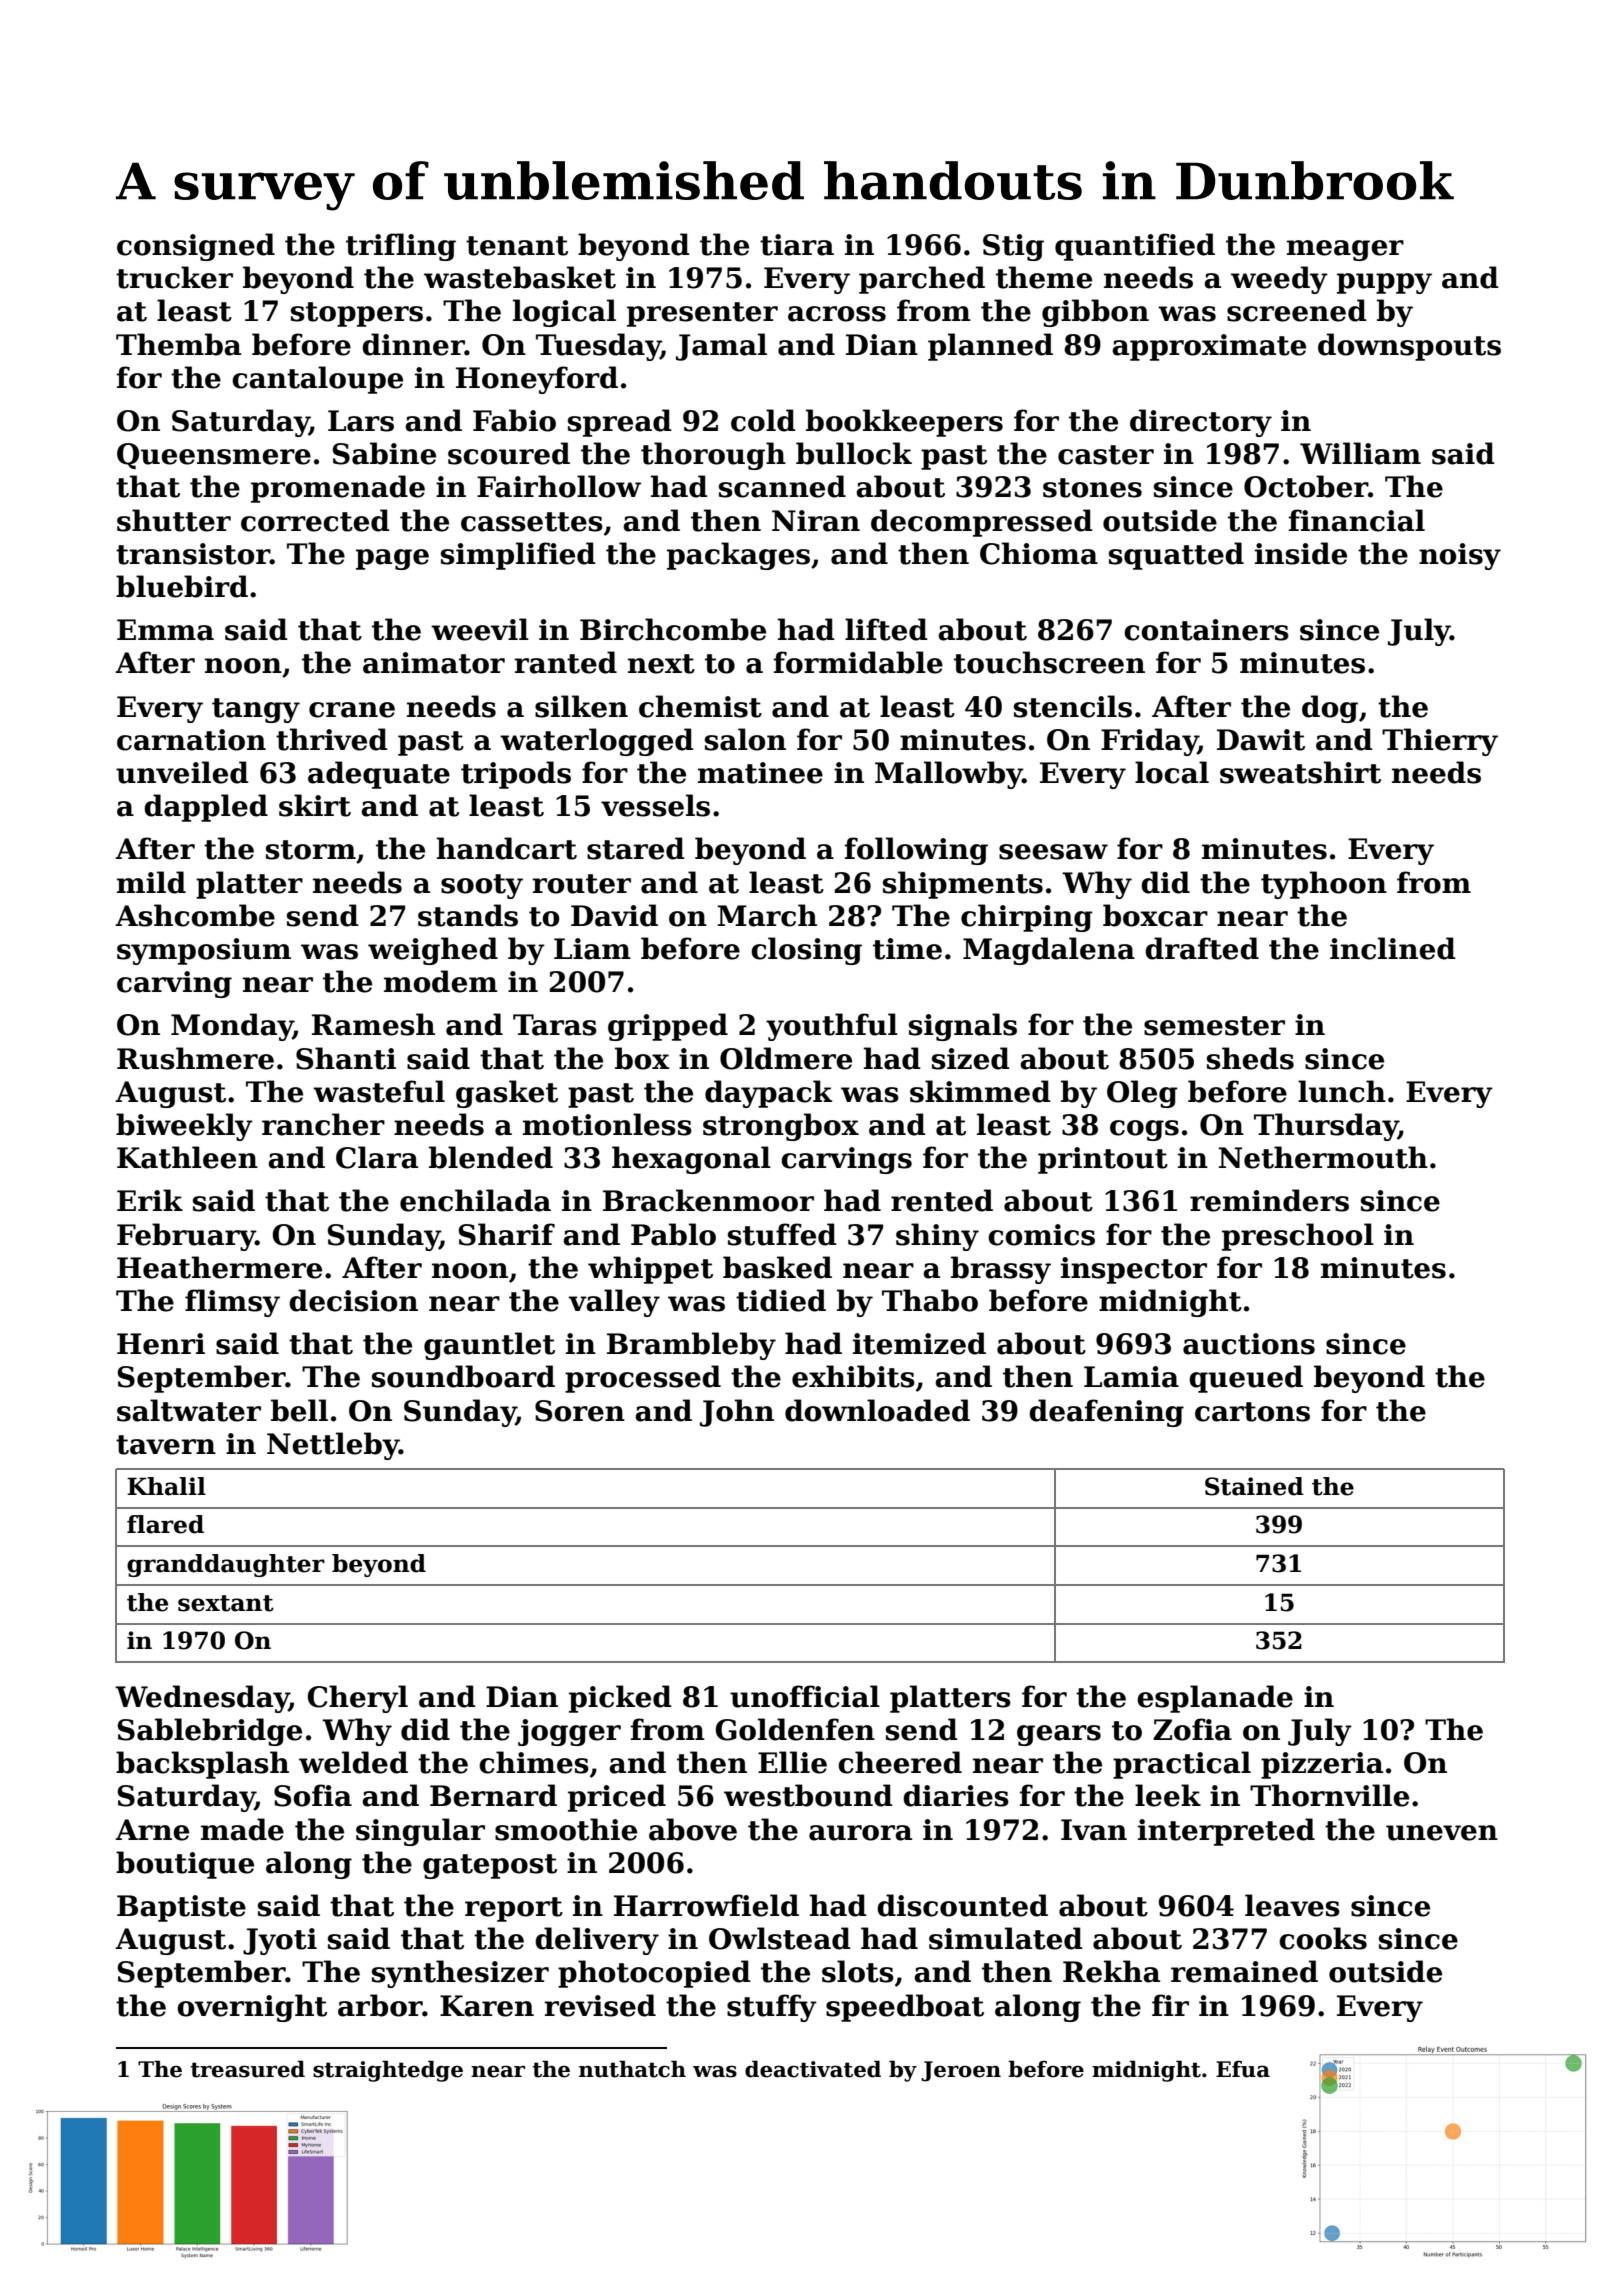 This document has height=2292, width=1620. What do you see at coordinates (772, 2008) in the document?
I see `stuffy` at bounding box center [772, 2008].
